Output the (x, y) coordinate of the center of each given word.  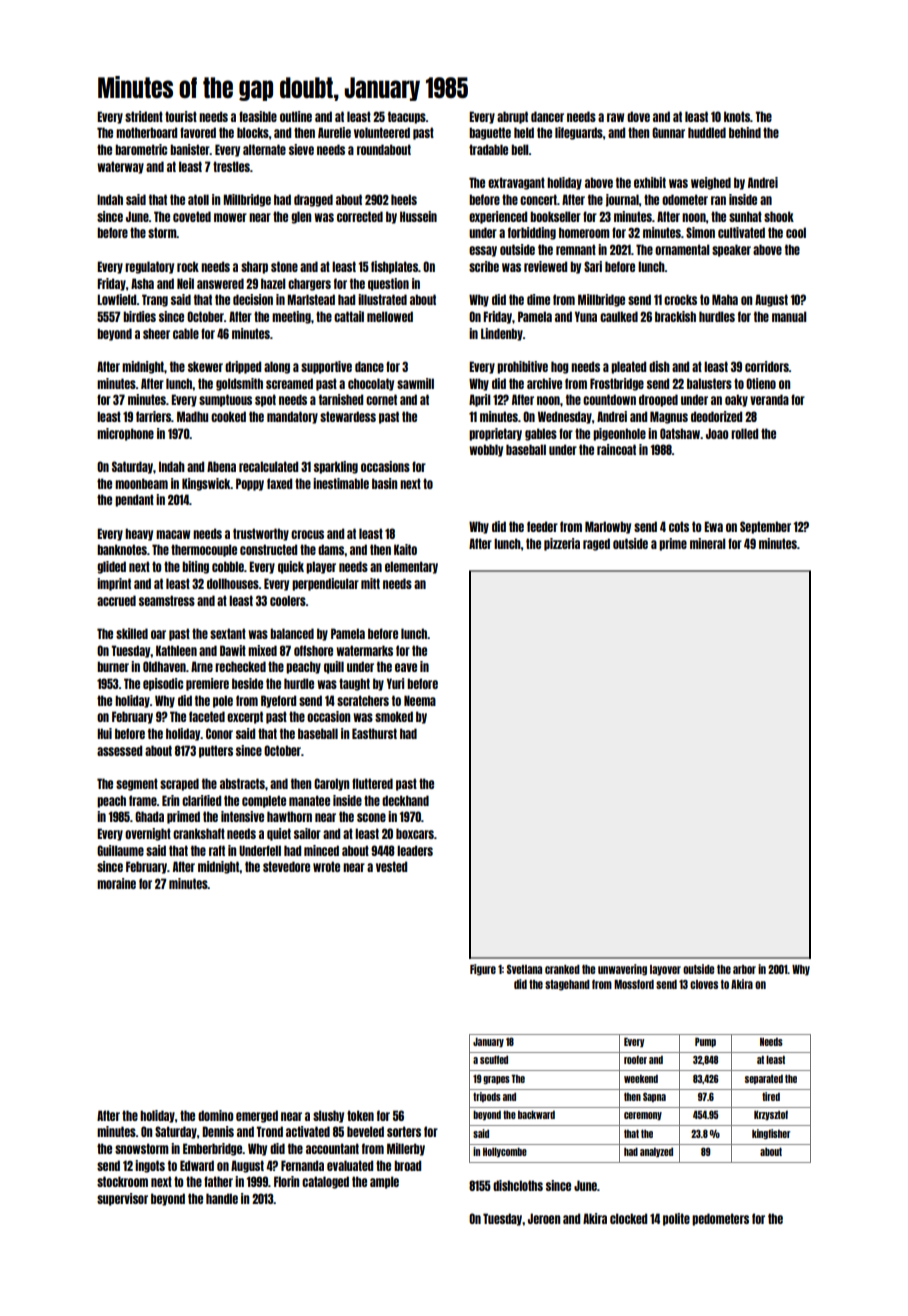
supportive (326, 367)
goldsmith (239, 384)
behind (745, 132)
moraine (116, 883)
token (360, 1115)
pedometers (720, 1219)
